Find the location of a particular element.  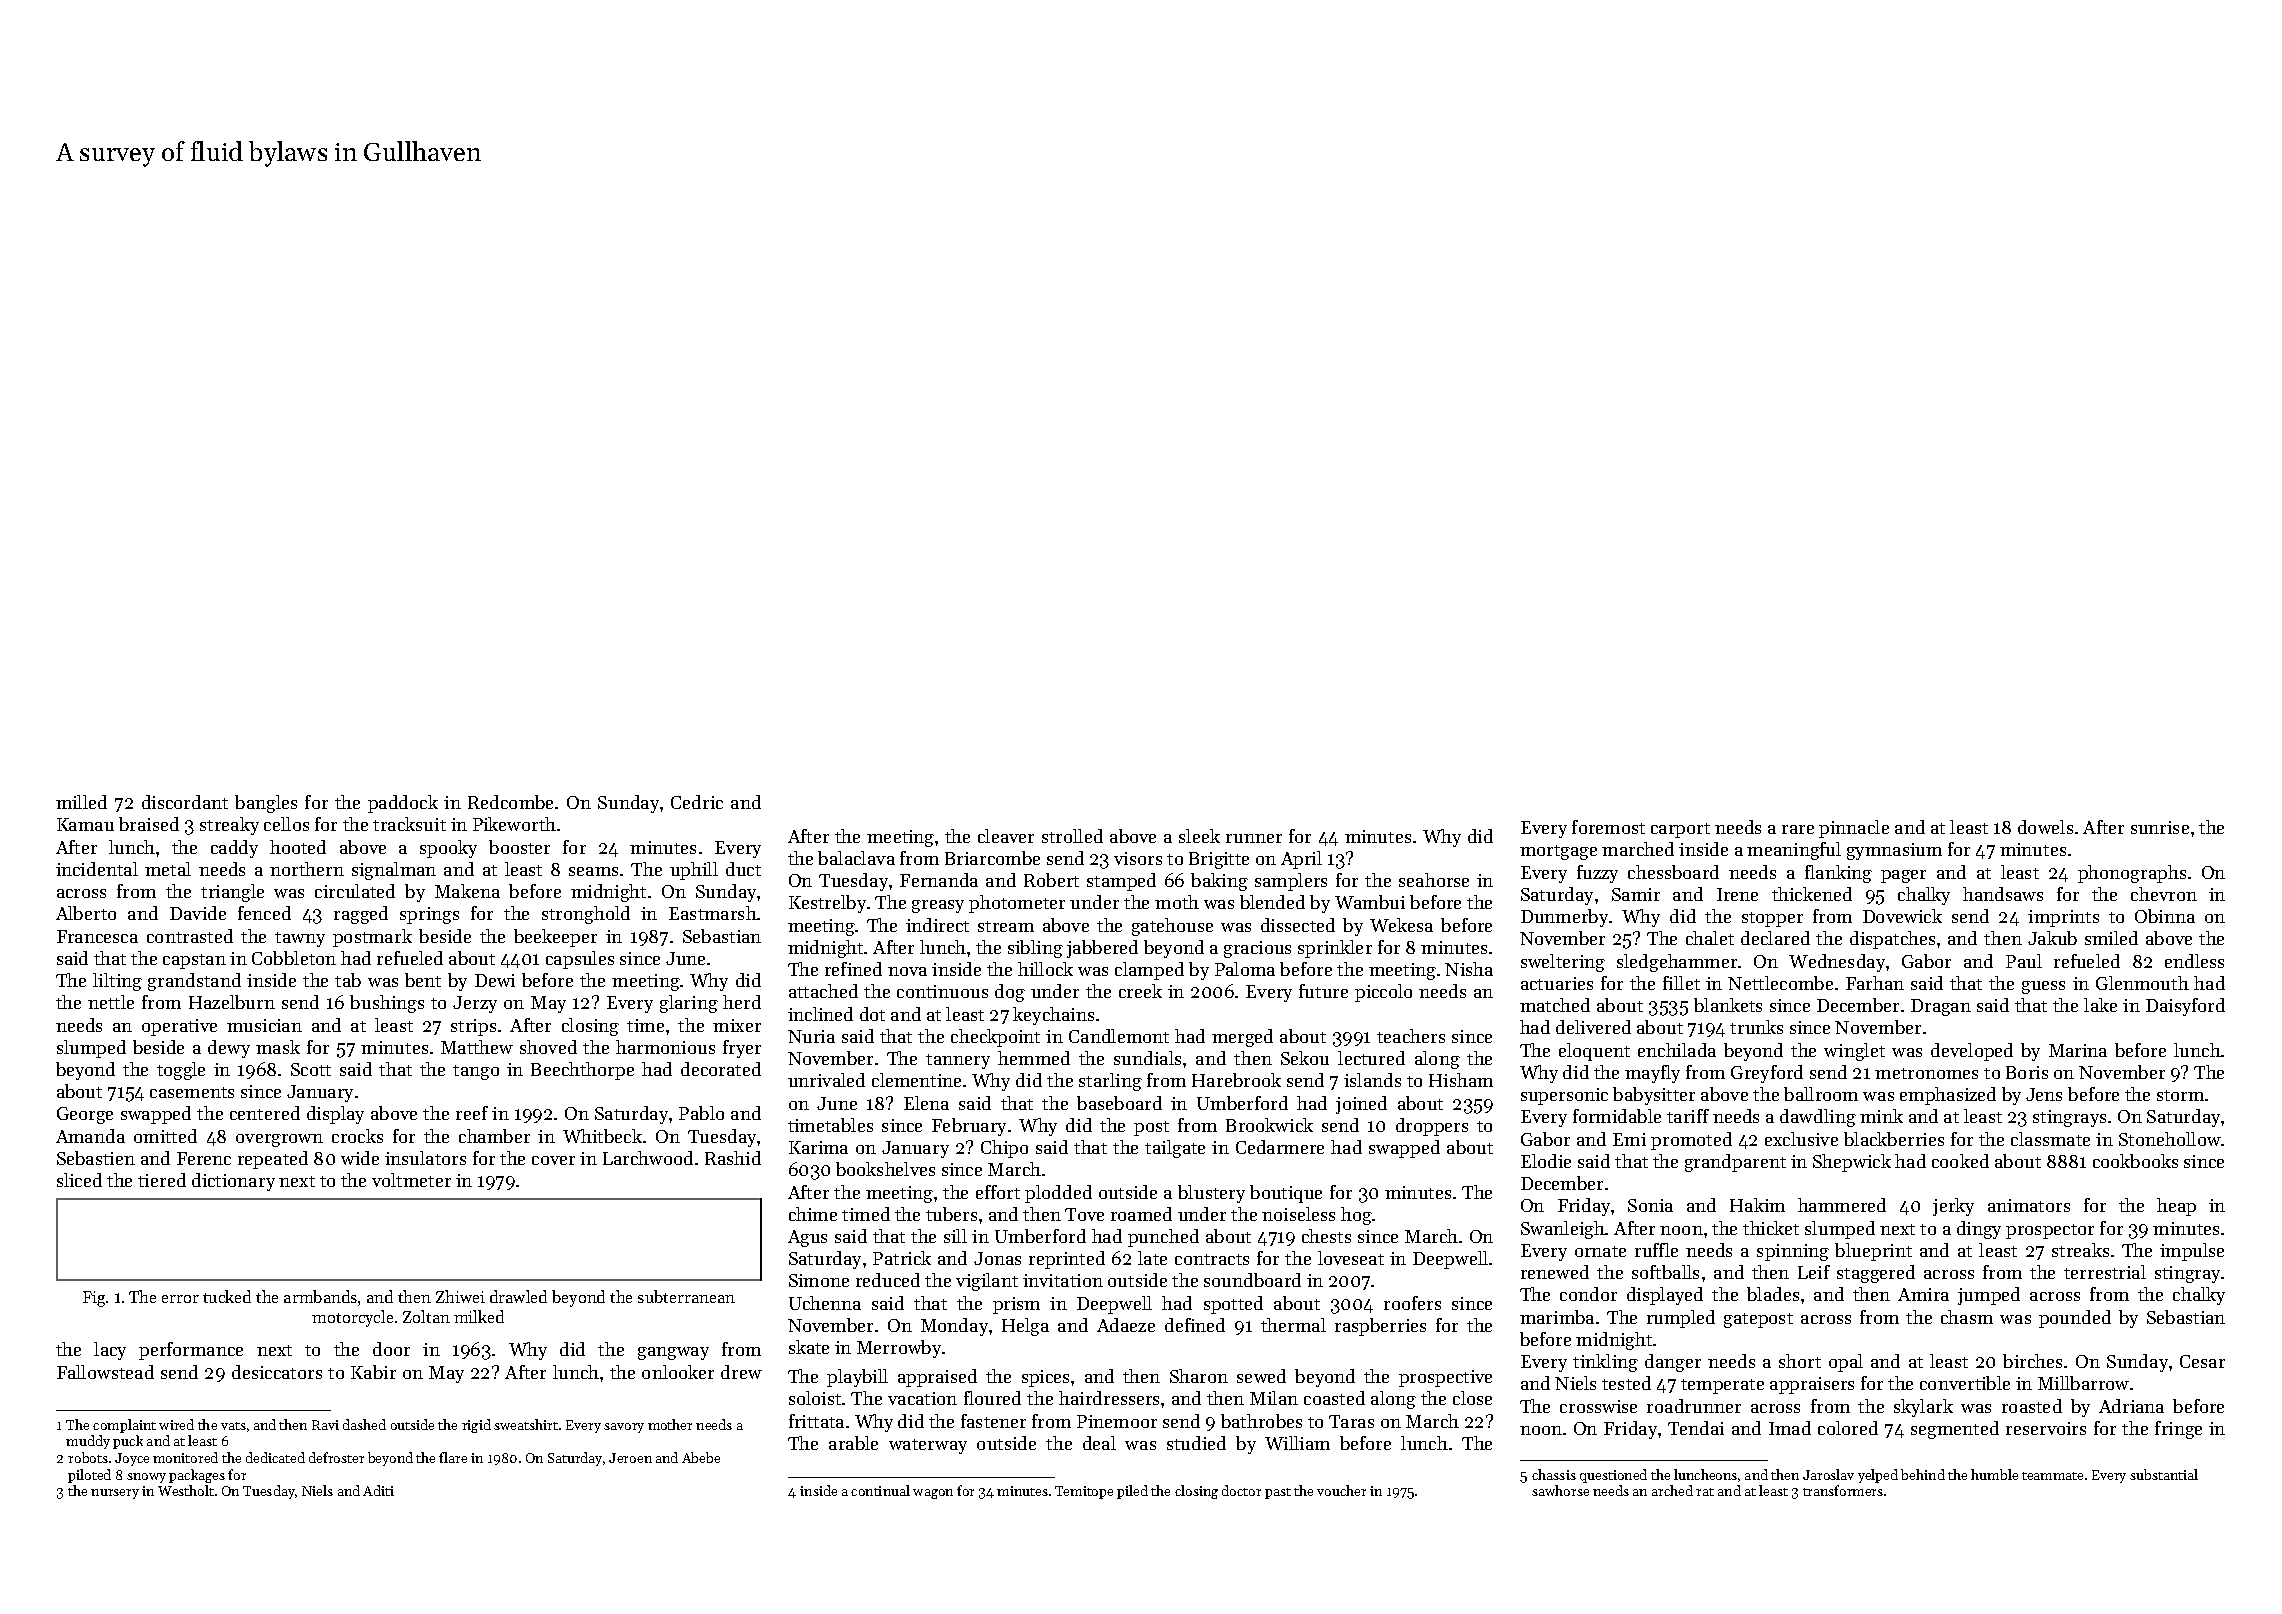

Patrick is located at coordinates (902, 1258).
